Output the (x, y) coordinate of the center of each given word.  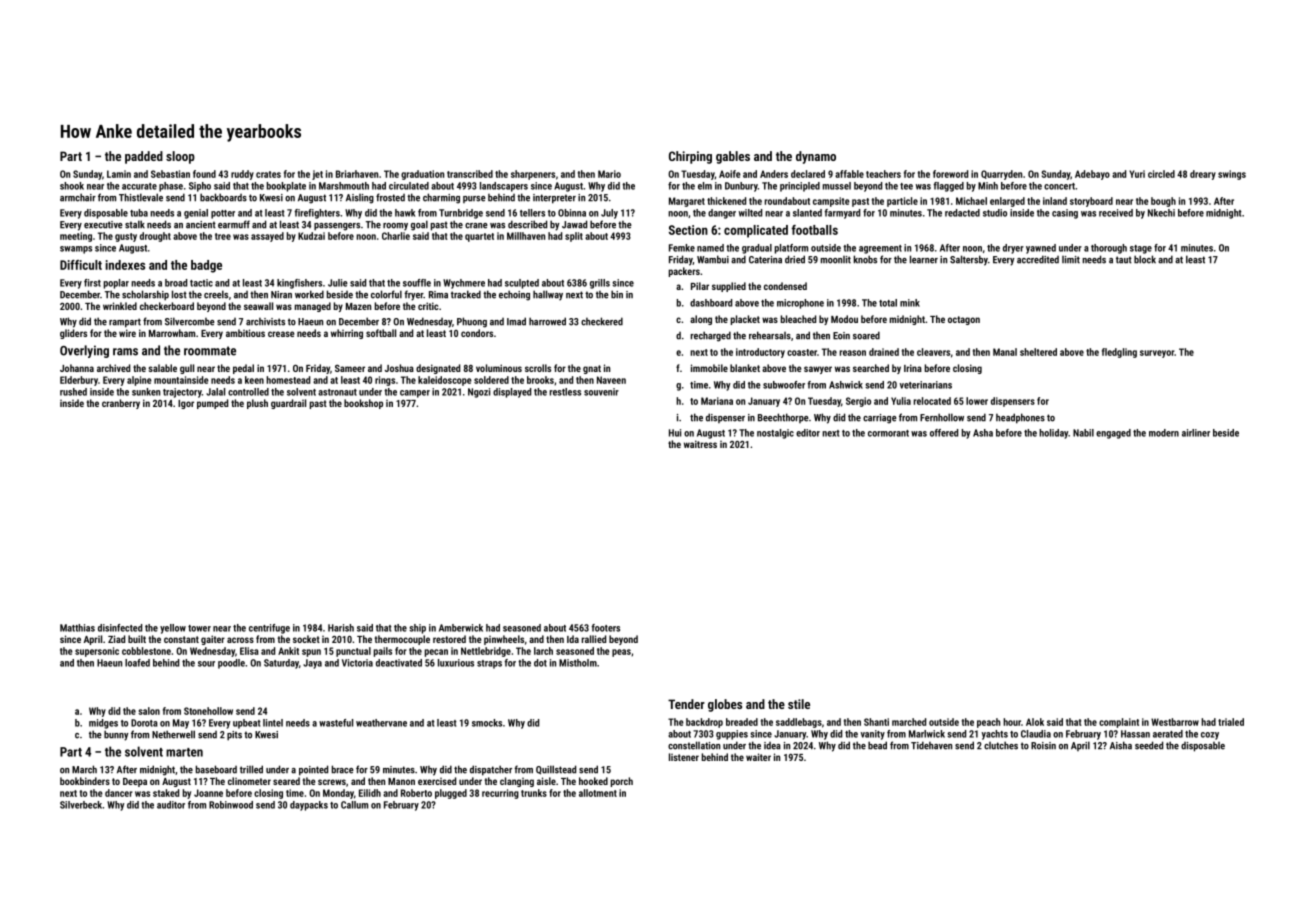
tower (199, 628)
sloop (180, 157)
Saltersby (969, 260)
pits (234, 736)
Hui (675, 433)
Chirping (690, 157)
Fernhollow (942, 417)
